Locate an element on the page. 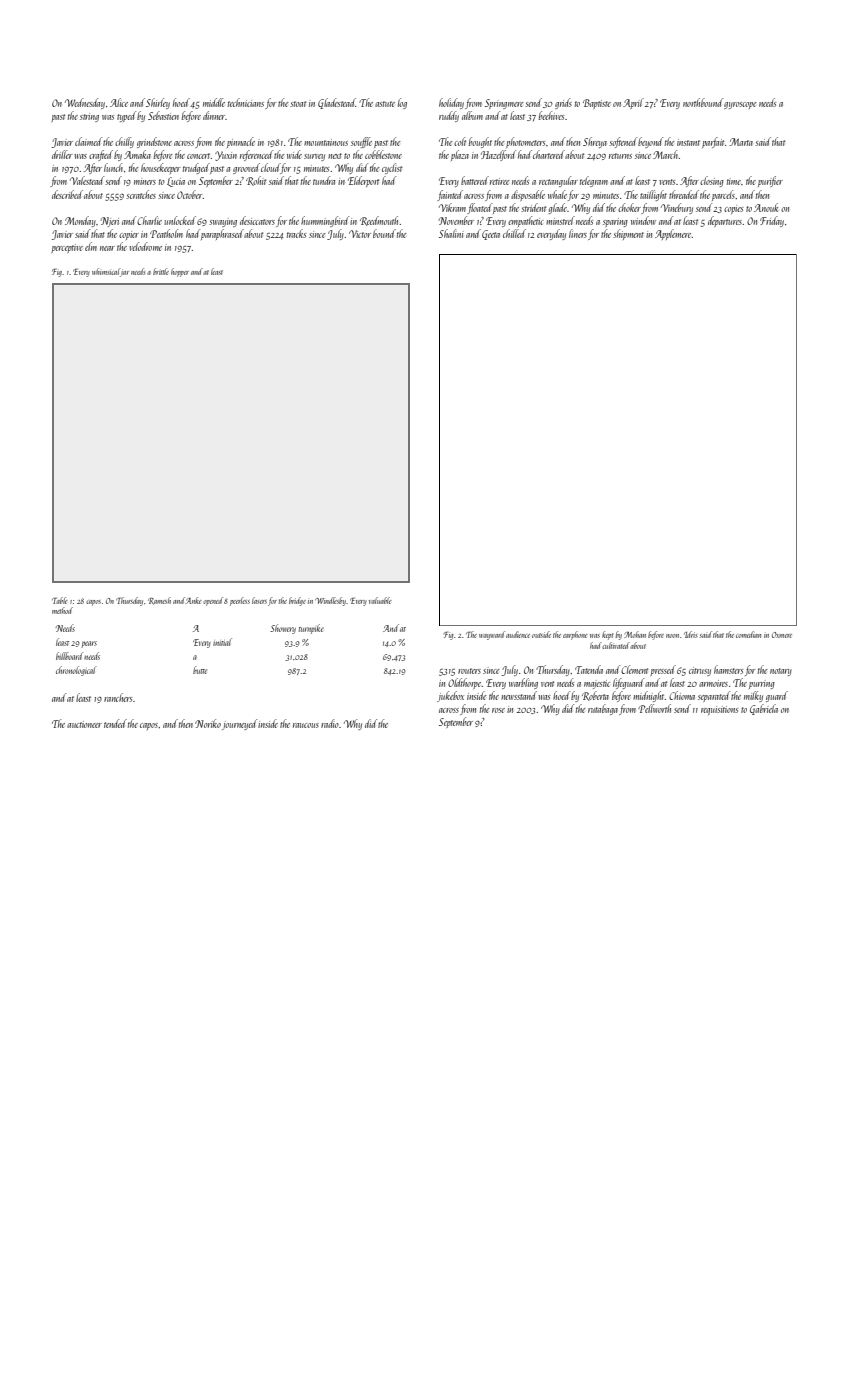  described is located at coordinates (67, 194).
